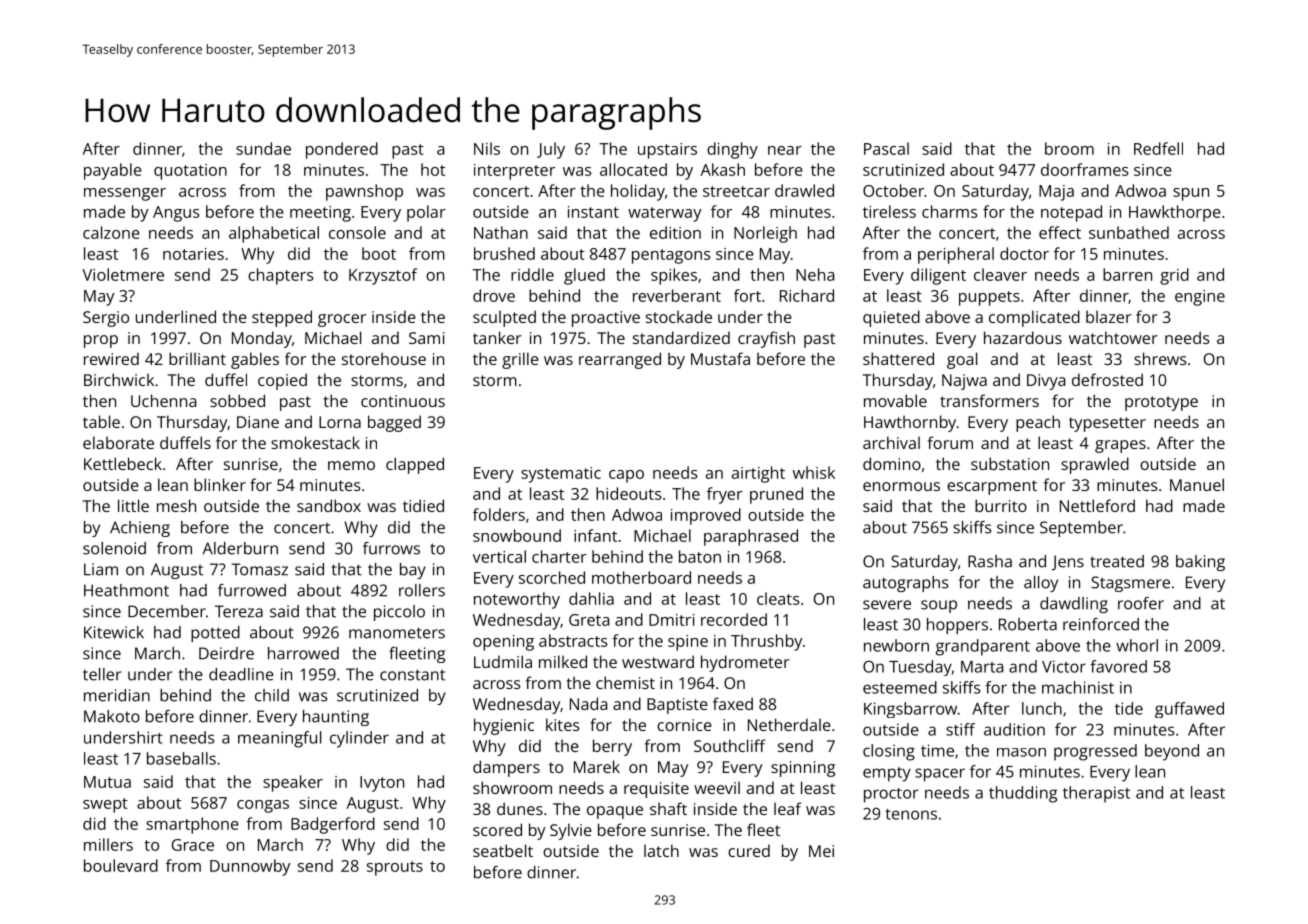 Image resolution: width=1308 pixels, height=924 pixels. I want to click on therapist, so click(1096, 794).
